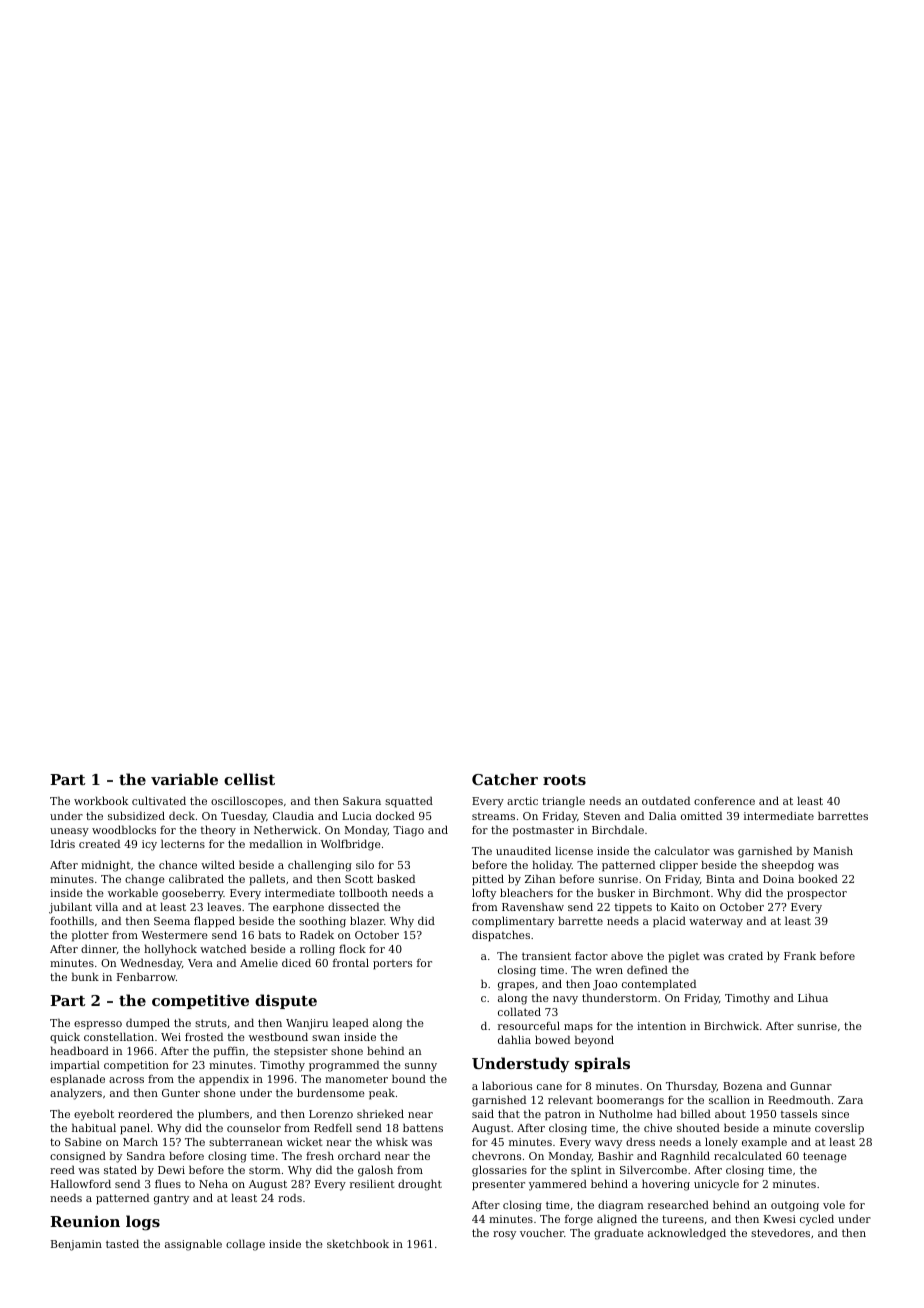 The height and width of the screenshot is (1308, 924). What do you see at coordinates (691, 1087) in the screenshot?
I see `Thursday` at bounding box center [691, 1087].
